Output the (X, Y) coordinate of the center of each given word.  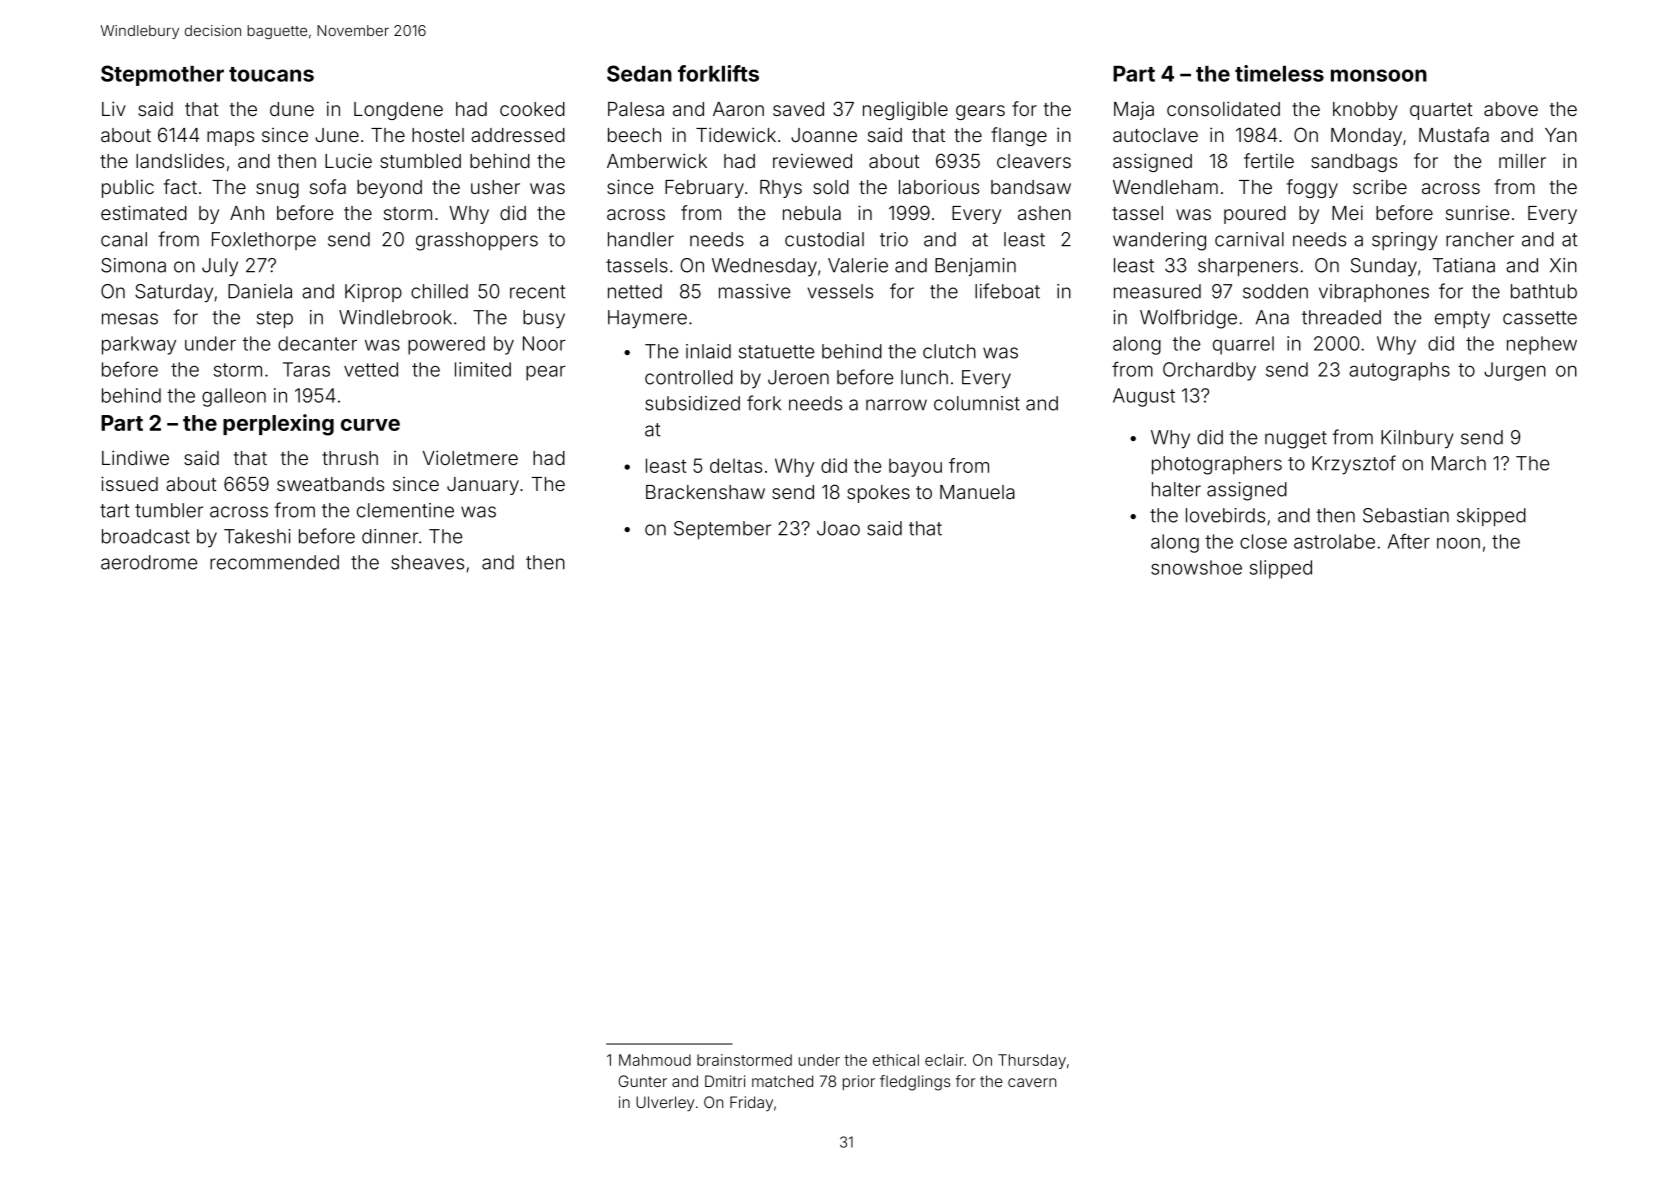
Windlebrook (395, 317)
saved (798, 109)
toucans (271, 74)
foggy (1312, 188)
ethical (896, 1060)
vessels (840, 291)
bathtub (1544, 291)
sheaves (427, 562)
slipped (1281, 569)
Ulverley (665, 1103)
